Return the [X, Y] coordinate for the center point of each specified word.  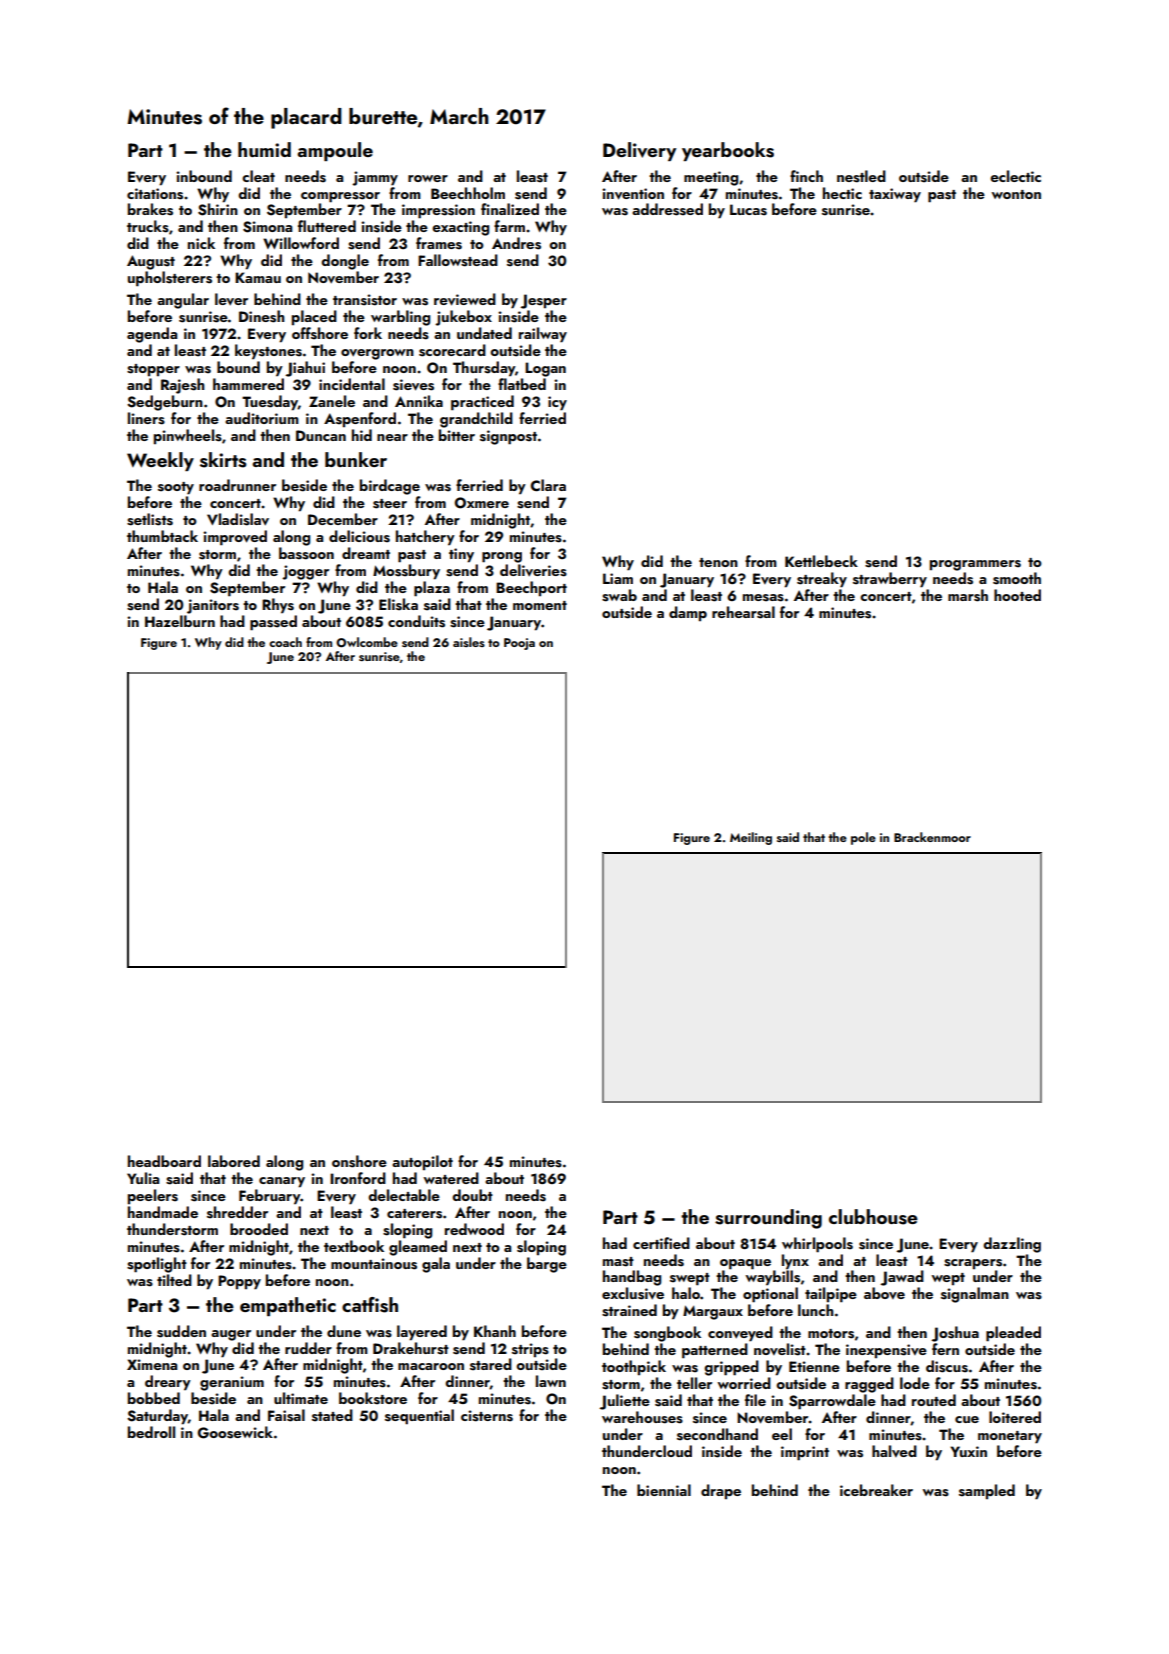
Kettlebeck [821, 561]
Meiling [751, 838]
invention [633, 194]
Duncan [321, 435]
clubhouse [873, 1217]
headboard [164, 1161]
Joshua [955, 1334]
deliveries [533, 570]
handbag [632, 1278]
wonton [1016, 194]
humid [264, 149]
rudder [308, 1348]
